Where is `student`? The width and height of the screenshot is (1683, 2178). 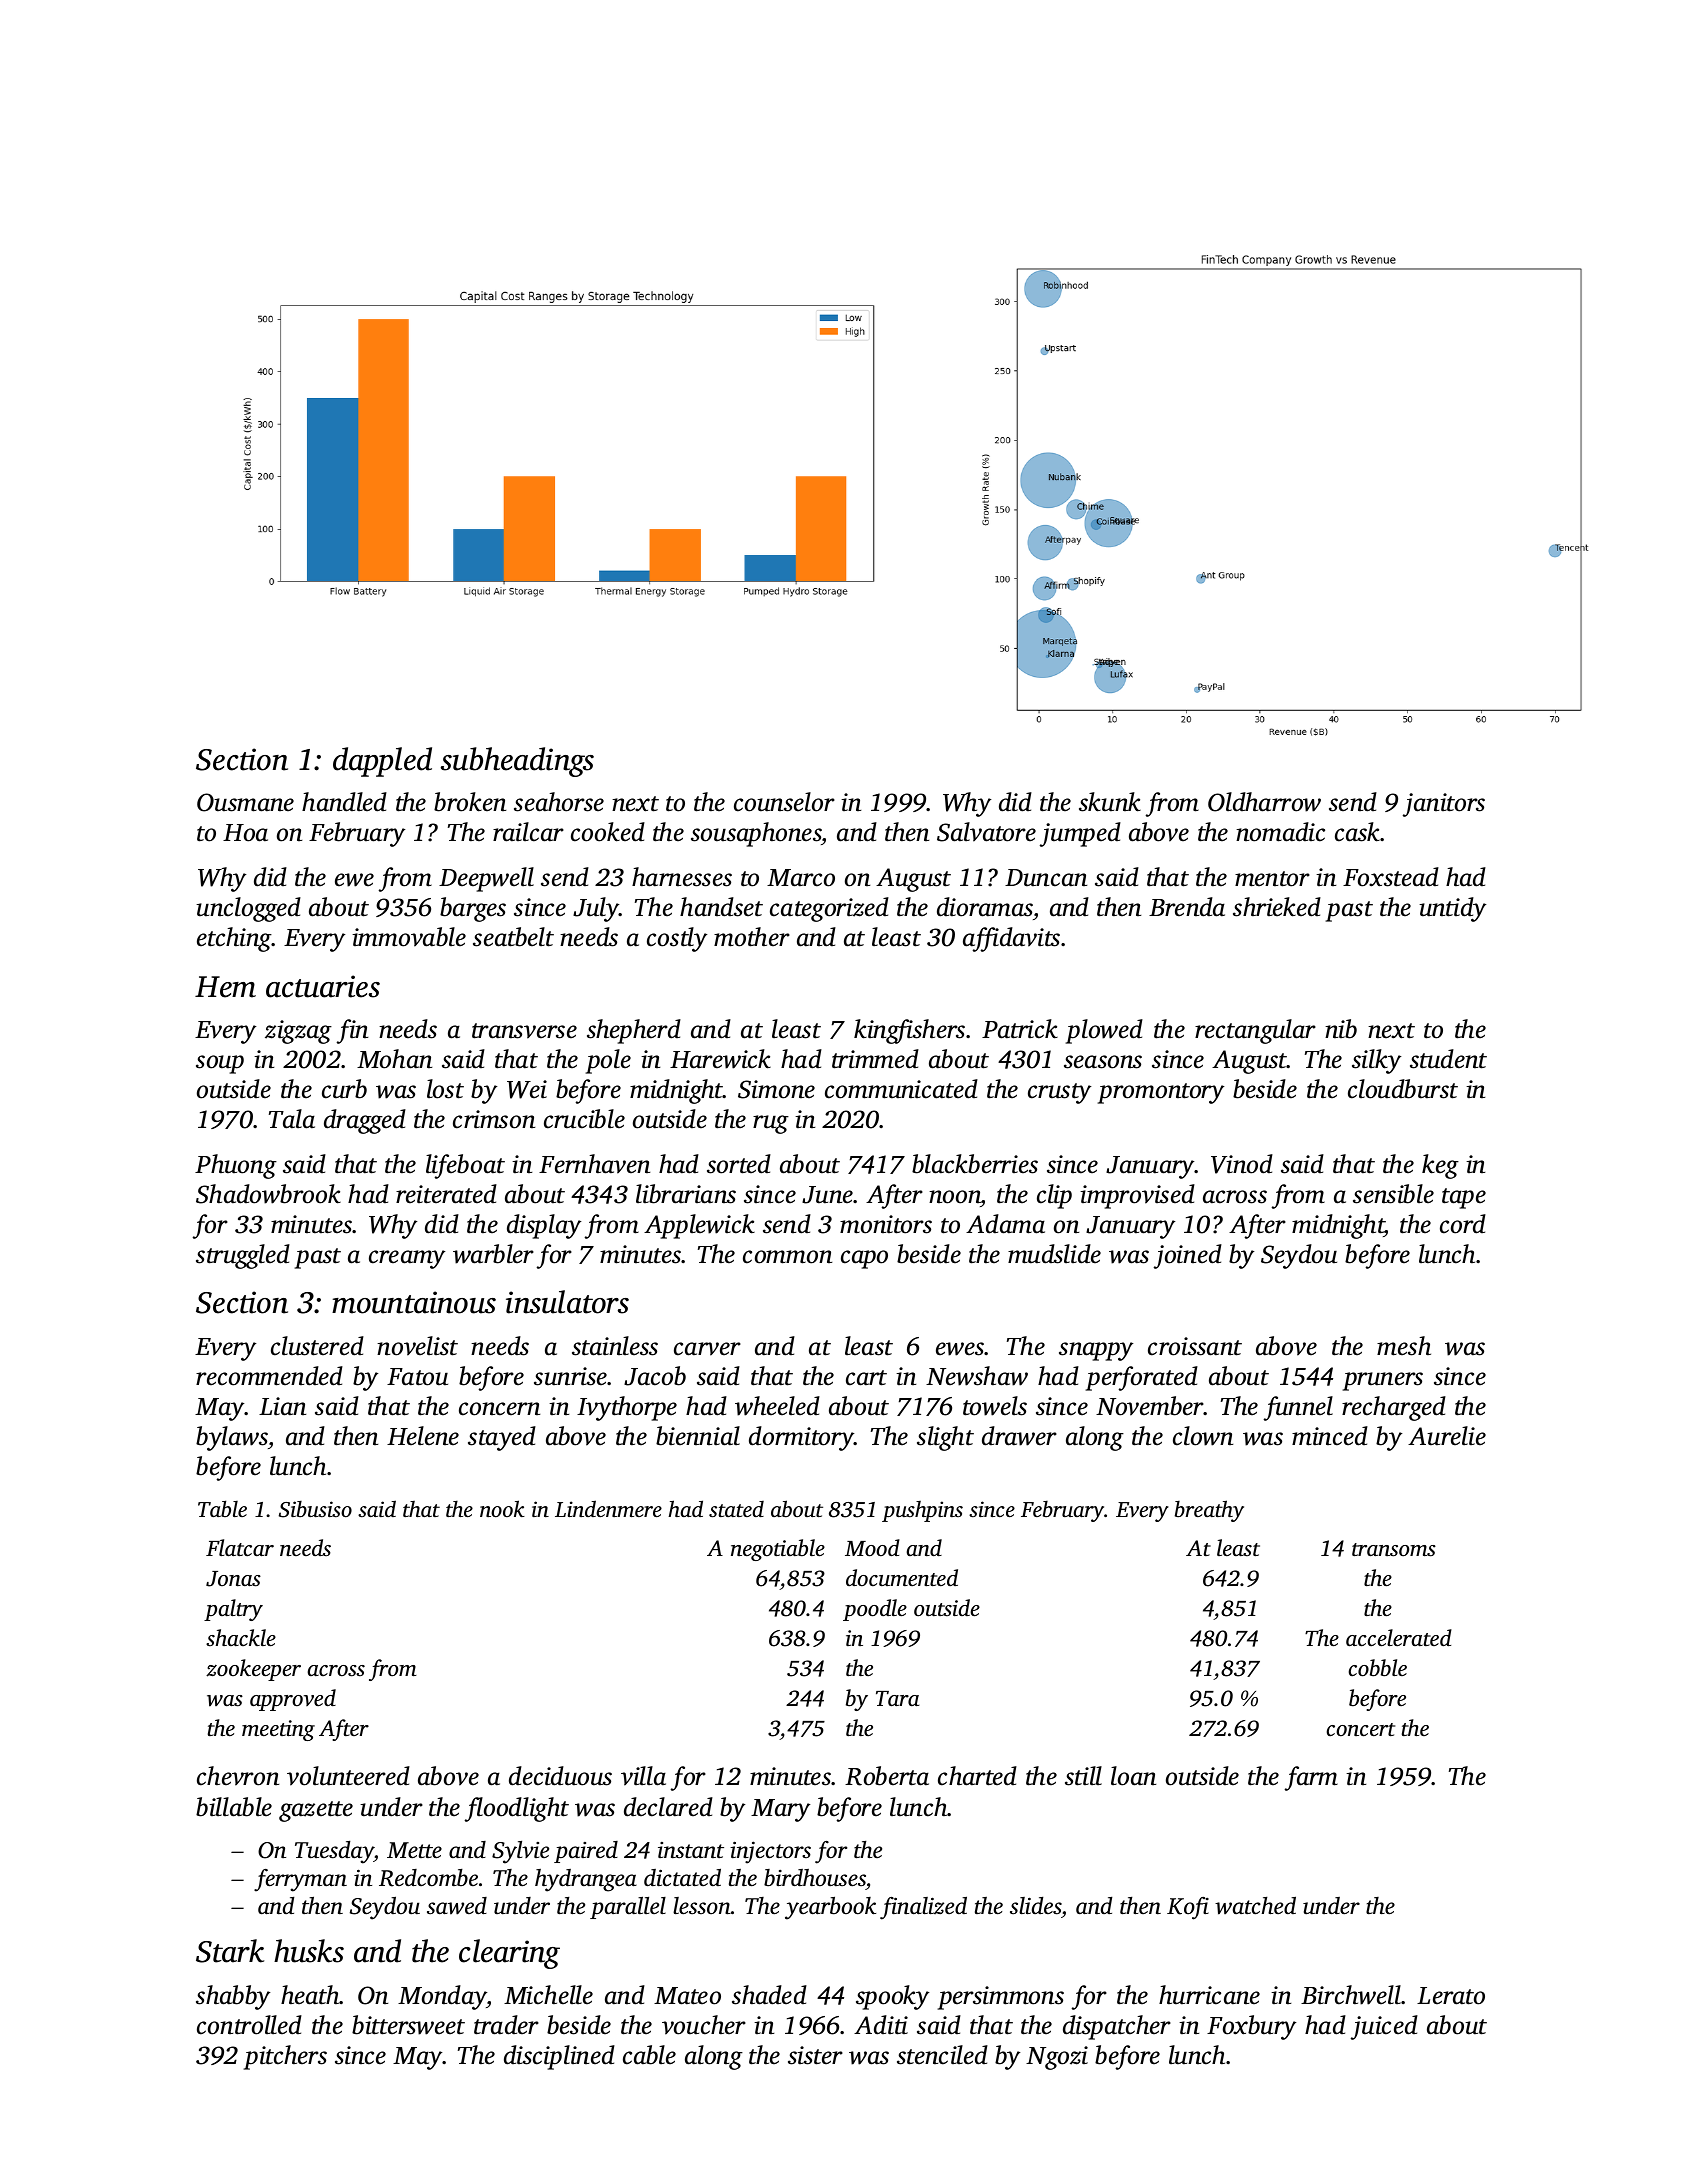 student is located at coordinates (1448, 1059).
